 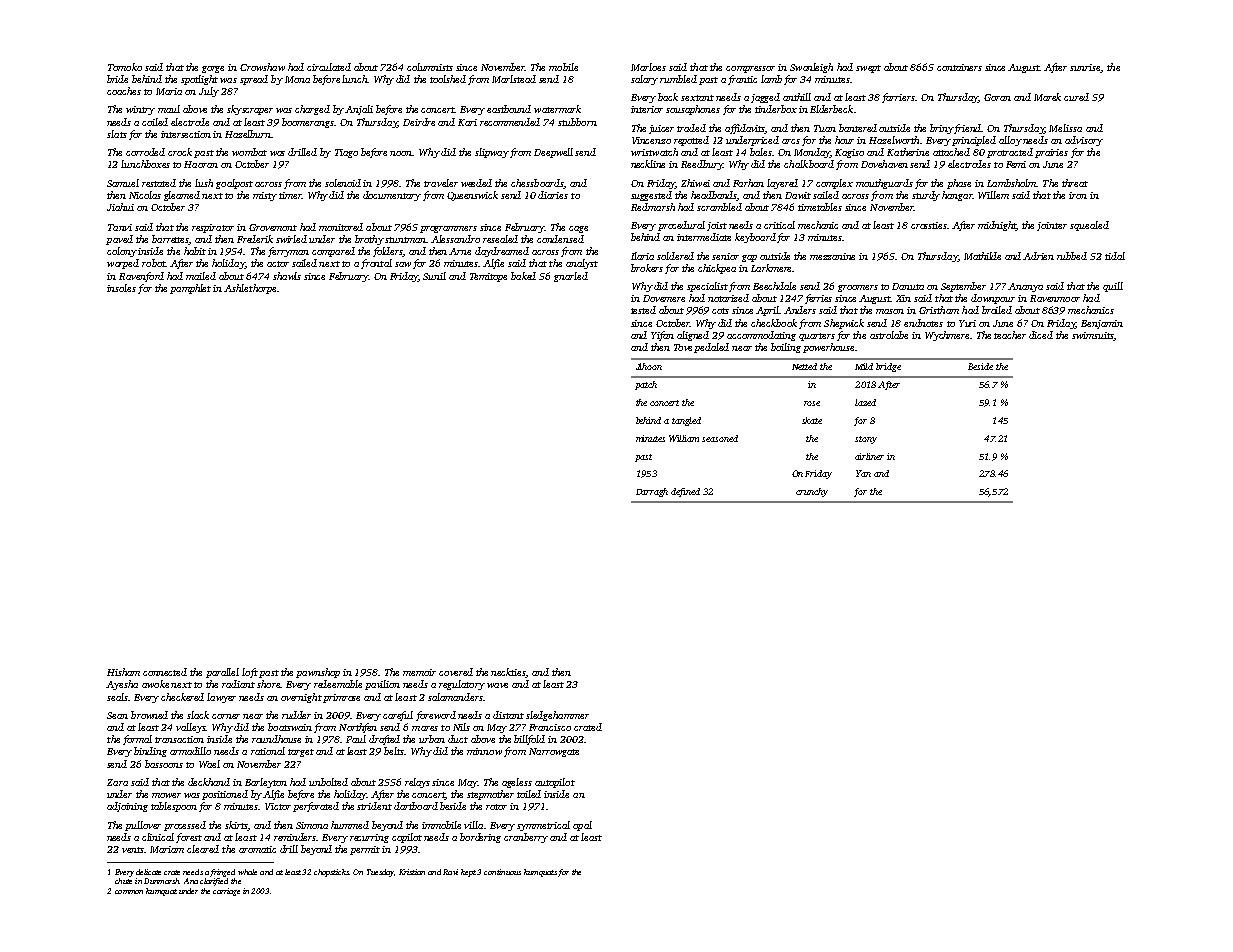 What do you see at coordinates (553, 153) in the screenshot?
I see `Deepwell` at bounding box center [553, 153].
